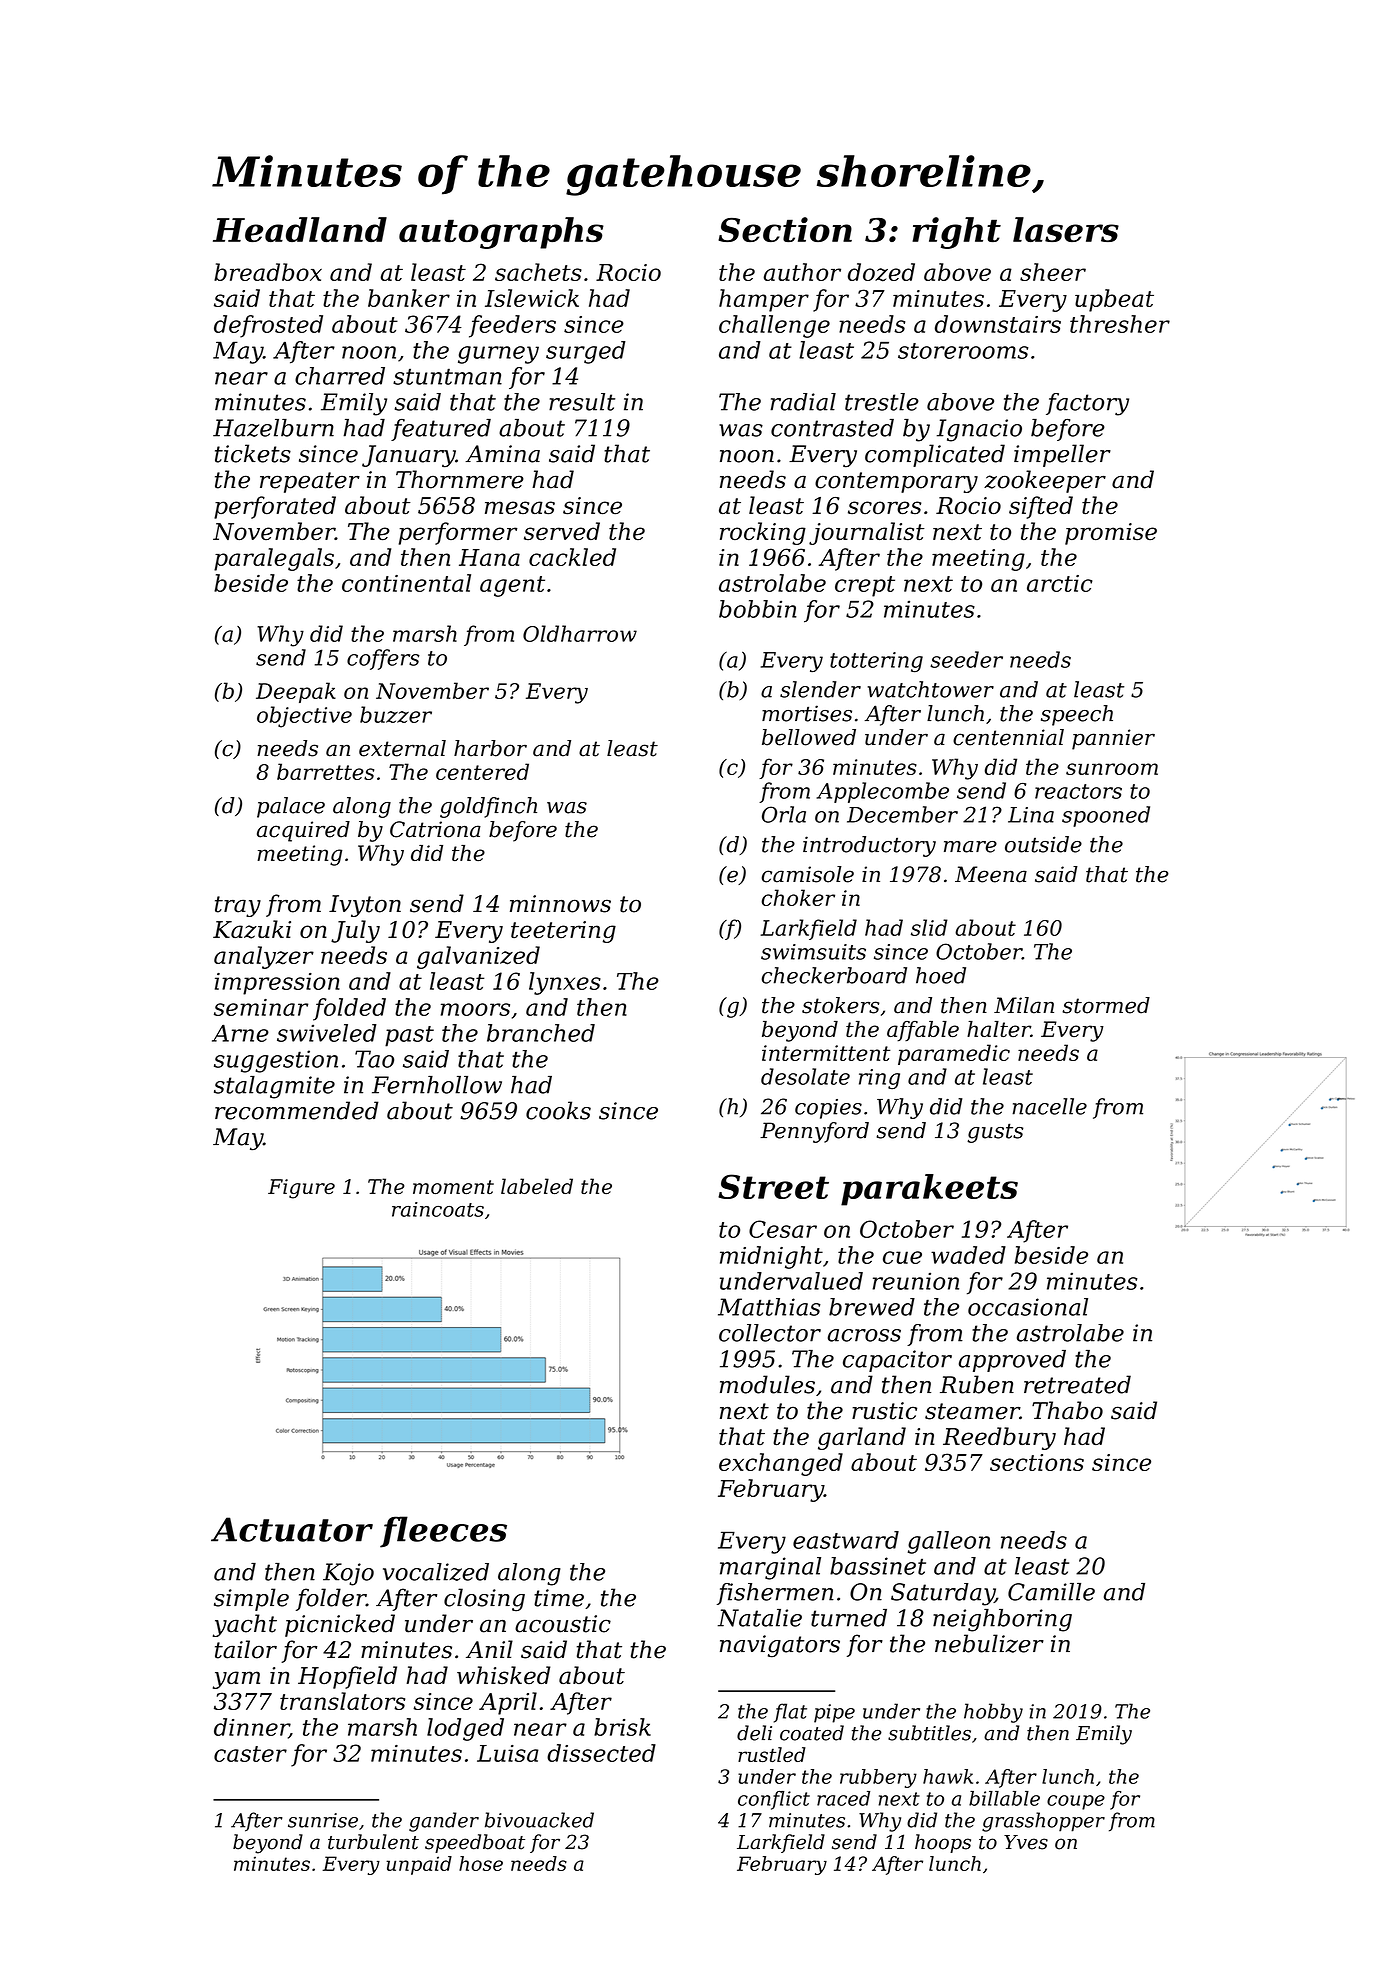 The height and width of the screenshot is (1969, 1386). Describe the element at coordinates (558, 1110) in the screenshot. I see `cooks` at that location.
